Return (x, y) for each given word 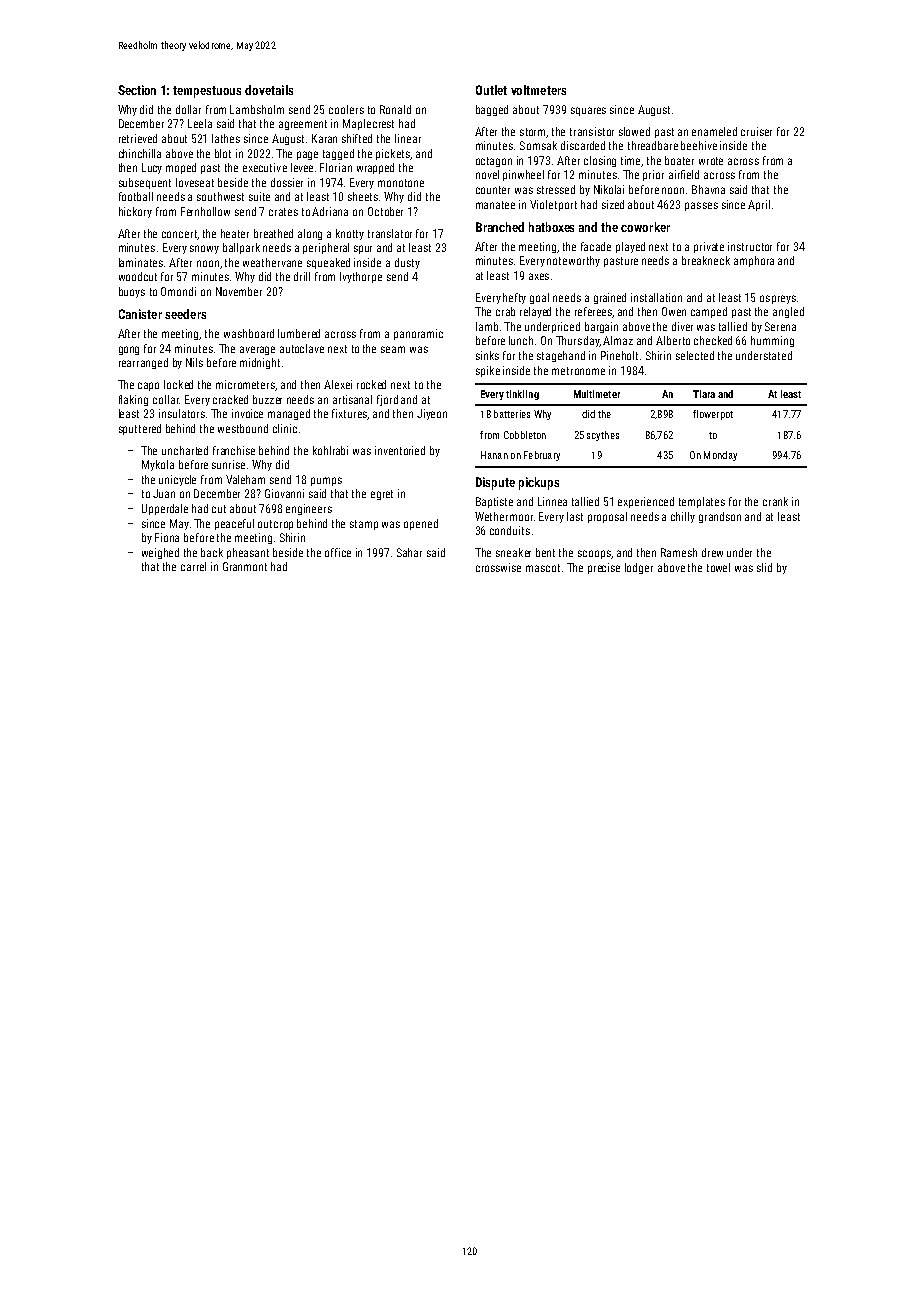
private (709, 247)
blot (223, 153)
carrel (193, 566)
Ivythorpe (361, 277)
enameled (714, 131)
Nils (194, 362)
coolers (346, 109)
